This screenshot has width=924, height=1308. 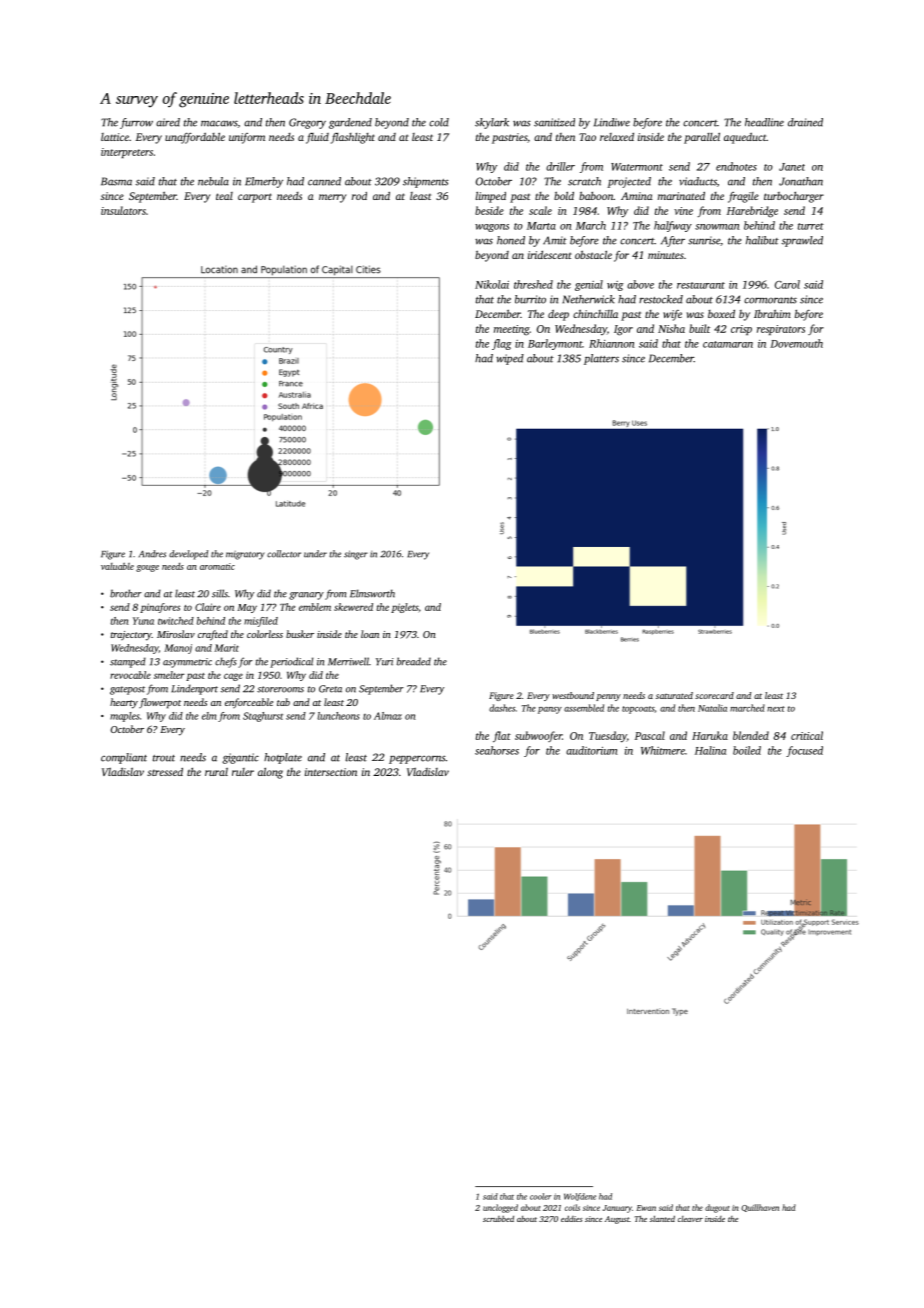 I want to click on merry, so click(x=332, y=198).
